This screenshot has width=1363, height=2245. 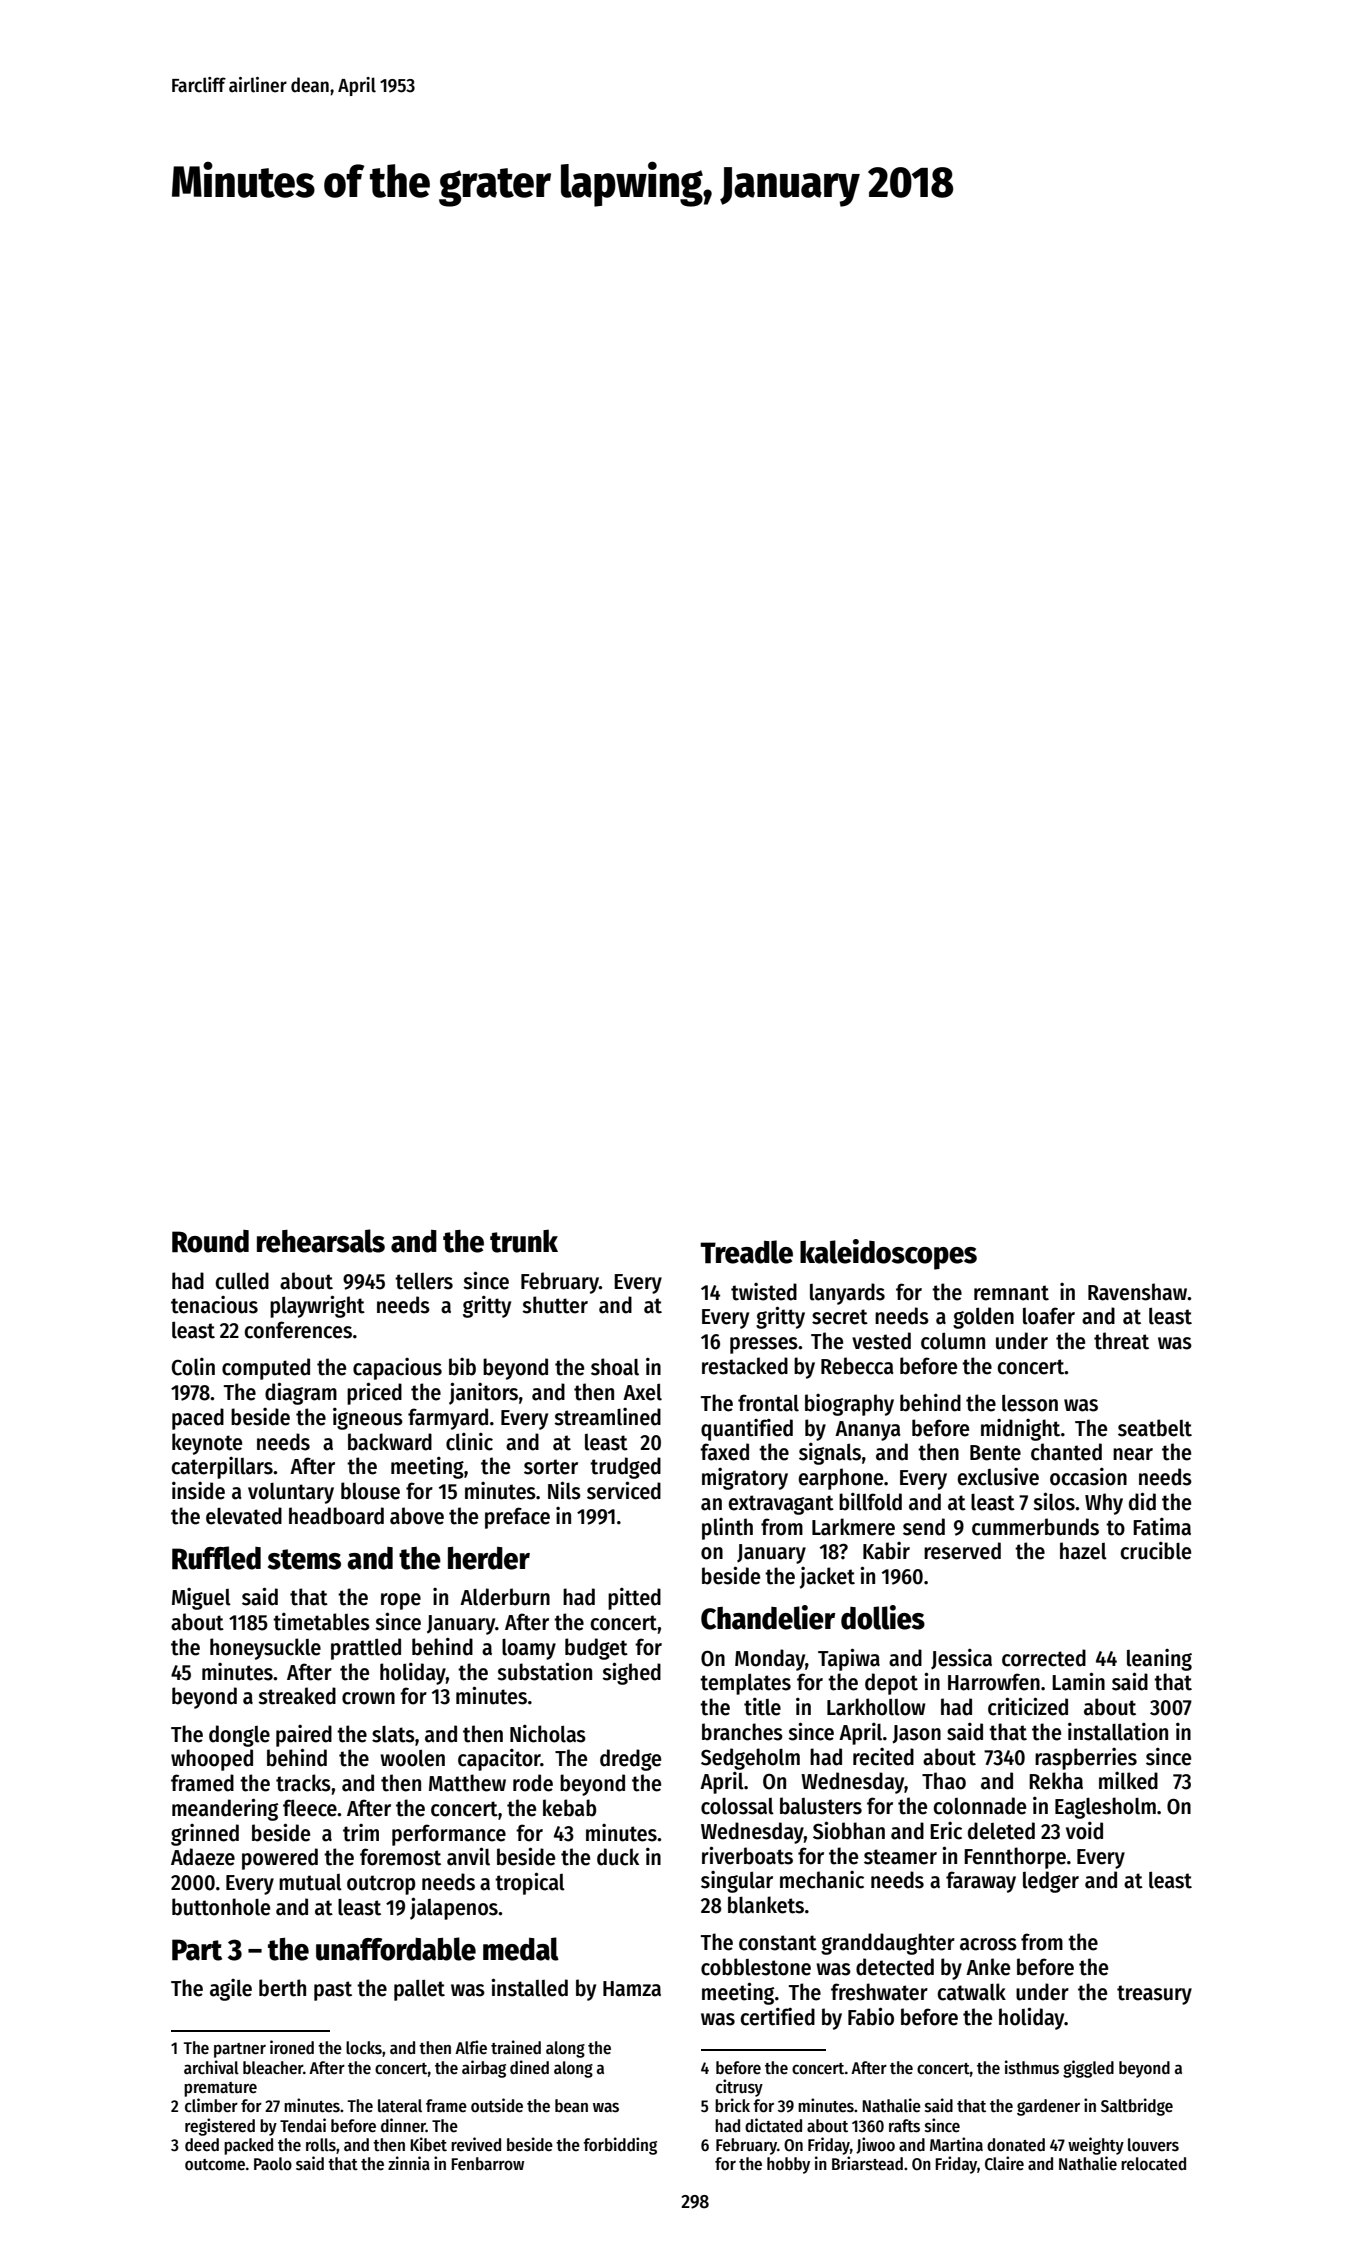 What do you see at coordinates (193, 1367) in the screenshot?
I see `Colin` at bounding box center [193, 1367].
